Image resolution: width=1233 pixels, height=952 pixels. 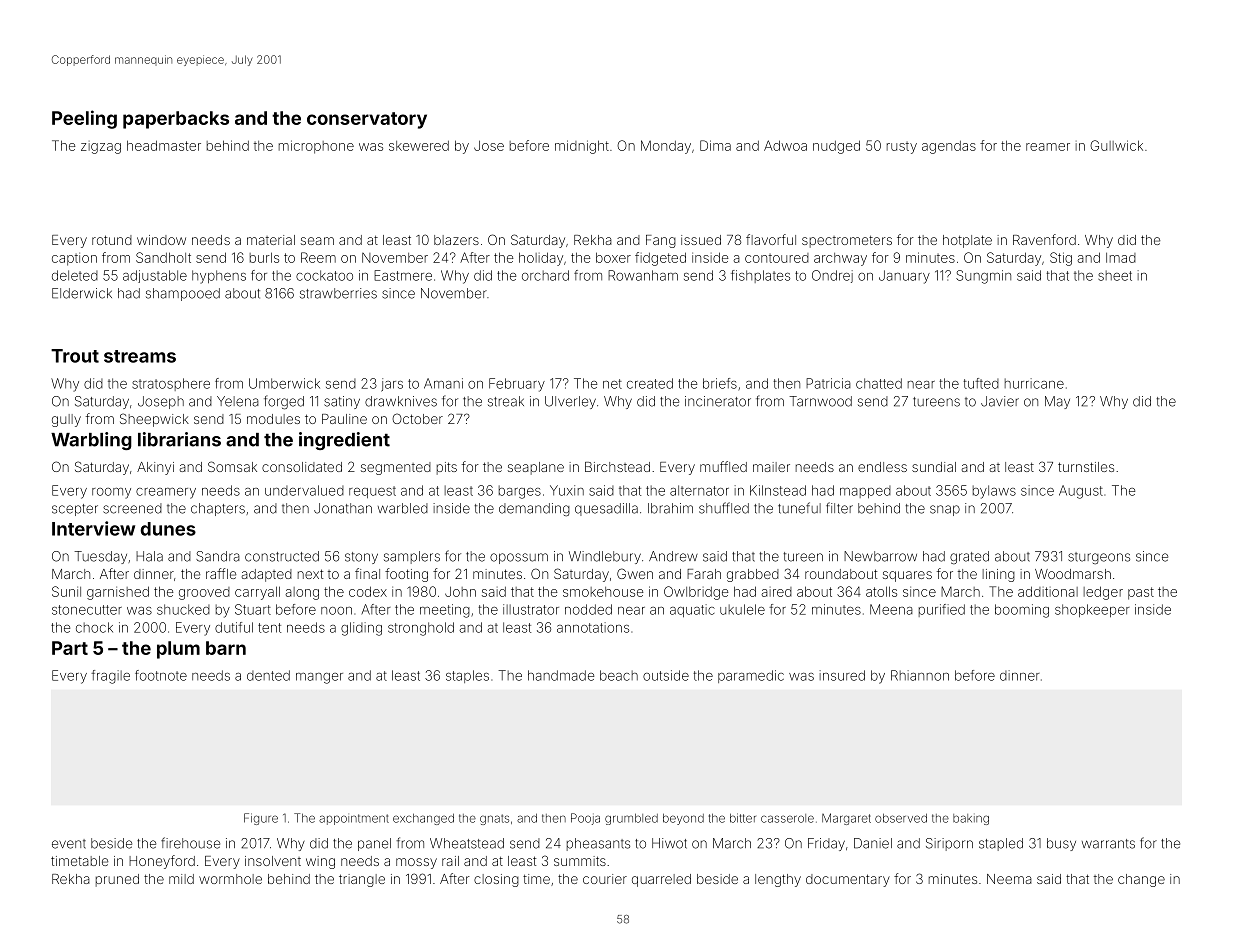 I want to click on booming, so click(x=1022, y=611).
